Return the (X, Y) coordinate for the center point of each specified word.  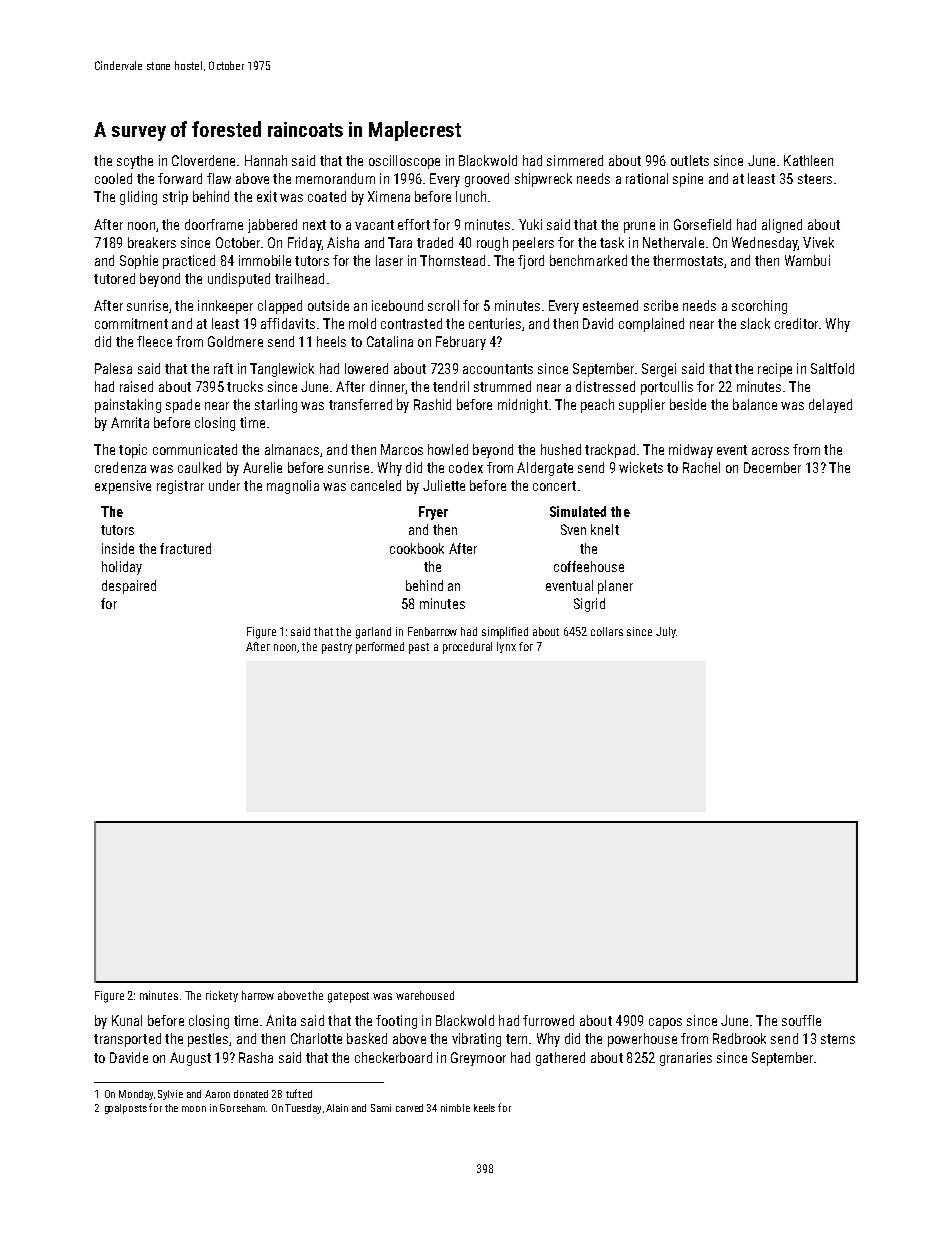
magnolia (293, 487)
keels (484, 1108)
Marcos (402, 449)
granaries (686, 1059)
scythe (135, 162)
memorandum (335, 178)
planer (615, 587)
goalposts (126, 1109)
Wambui (807, 260)
